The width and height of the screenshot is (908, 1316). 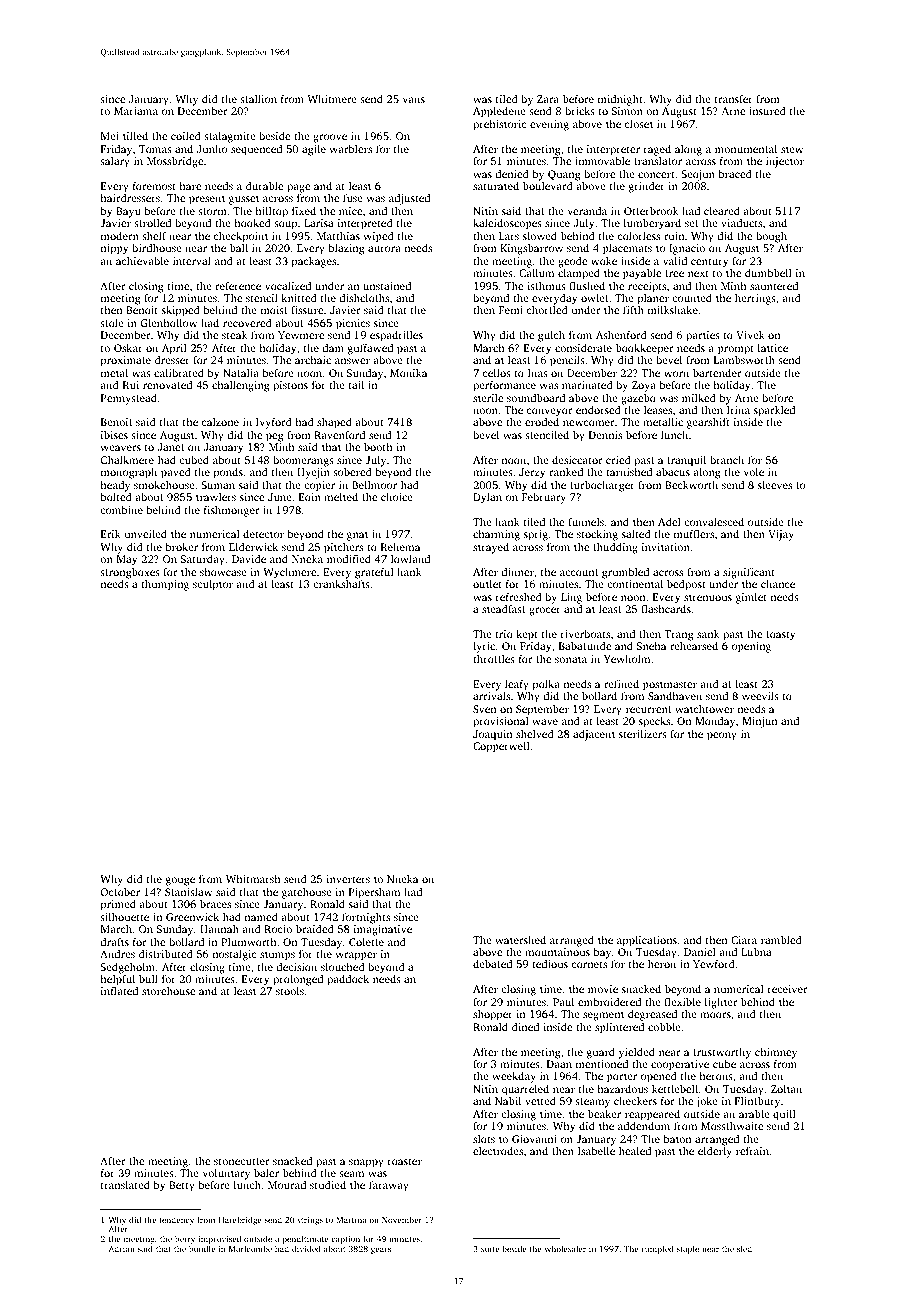 What do you see at coordinates (490, 1249) in the screenshot?
I see `suite` at bounding box center [490, 1249].
